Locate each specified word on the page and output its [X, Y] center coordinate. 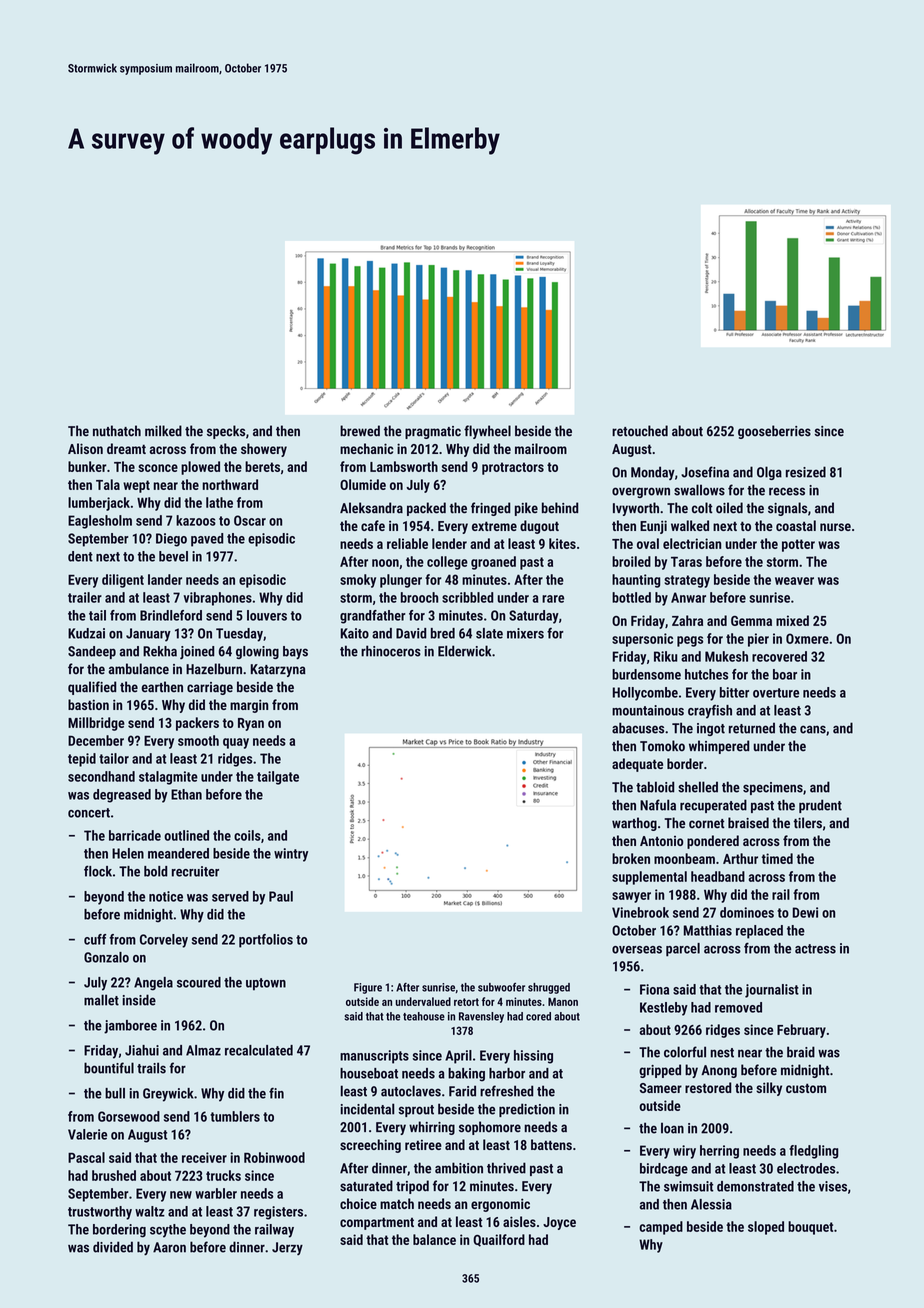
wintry [291, 855]
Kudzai [86, 633]
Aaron [169, 1247]
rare [553, 599]
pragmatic [433, 432]
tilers [808, 823]
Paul [281, 896]
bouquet [810, 1228]
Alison [85, 448]
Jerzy [287, 1248]
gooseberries [774, 432]
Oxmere [807, 638]
